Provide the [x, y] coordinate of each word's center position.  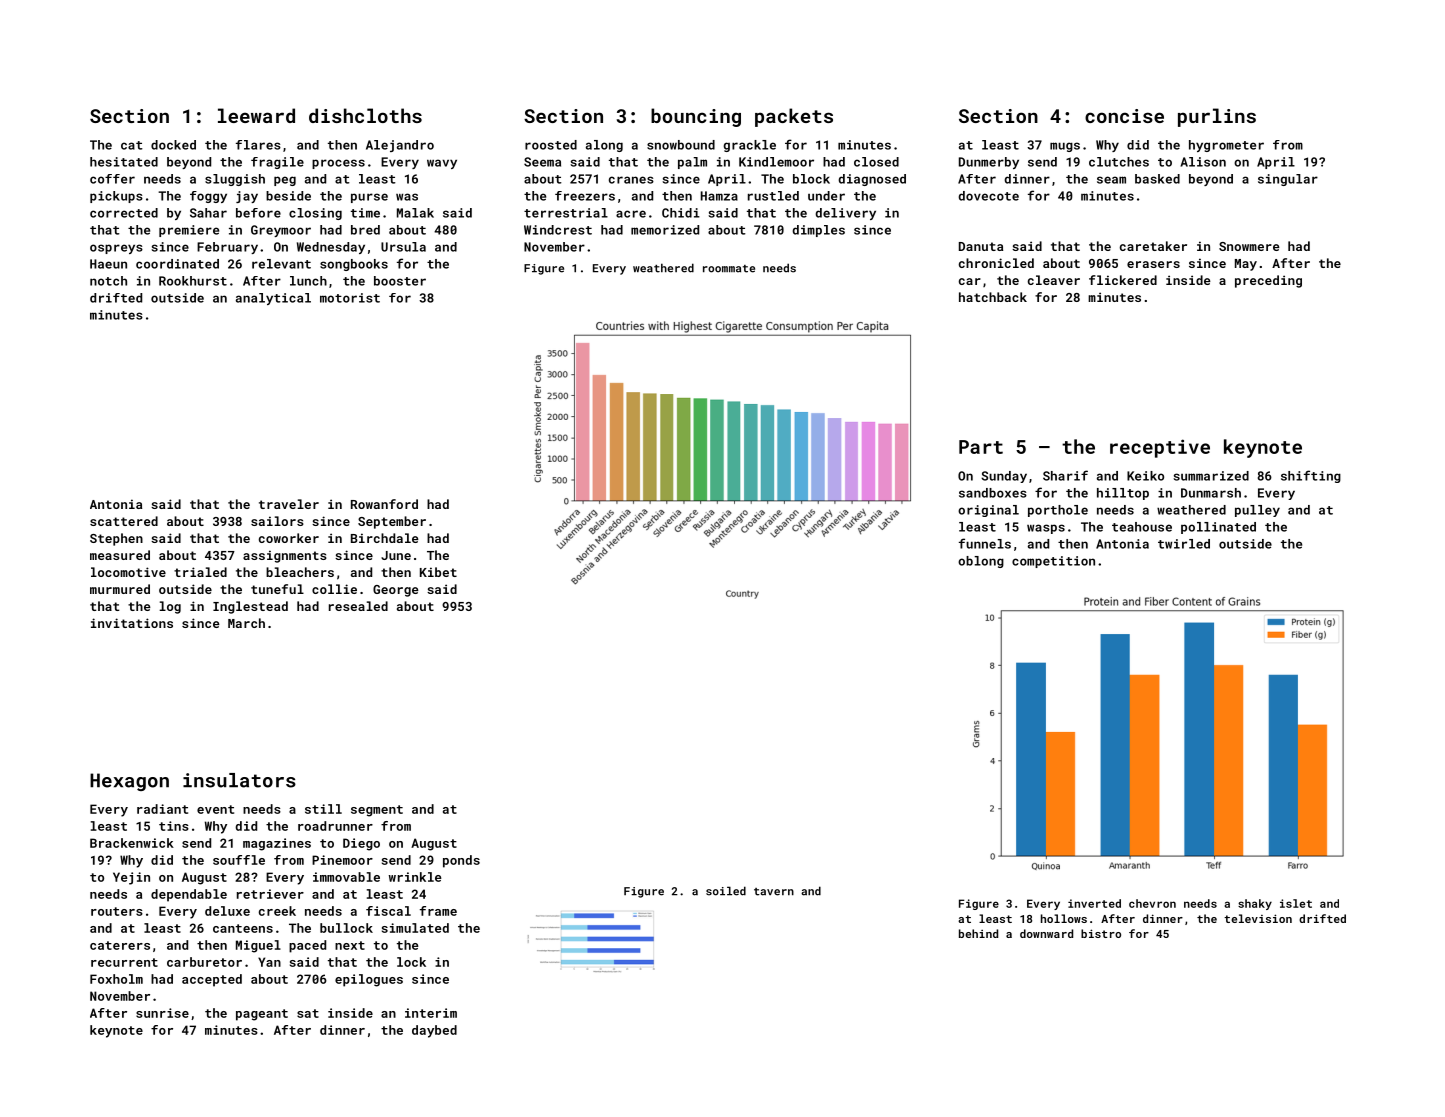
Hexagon [129, 782]
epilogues [369, 980]
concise [1124, 116]
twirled [1184, 544]
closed [876, 162]
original [988, 511]
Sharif [1065, 475]
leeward [256, 115]
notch [108, 281]
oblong [981, 562]
